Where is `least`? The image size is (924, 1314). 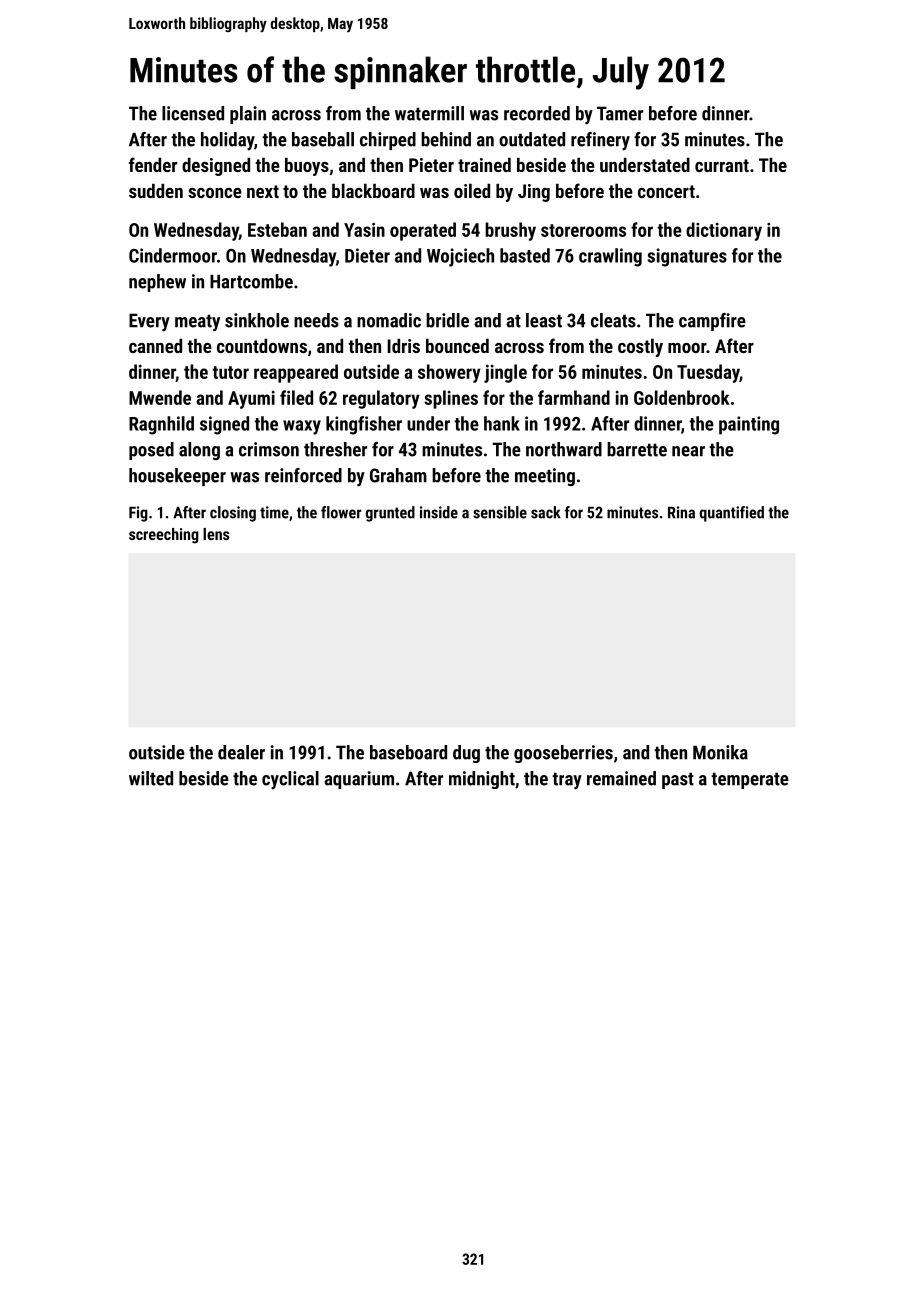 least is located at coordinates (544, 320).
